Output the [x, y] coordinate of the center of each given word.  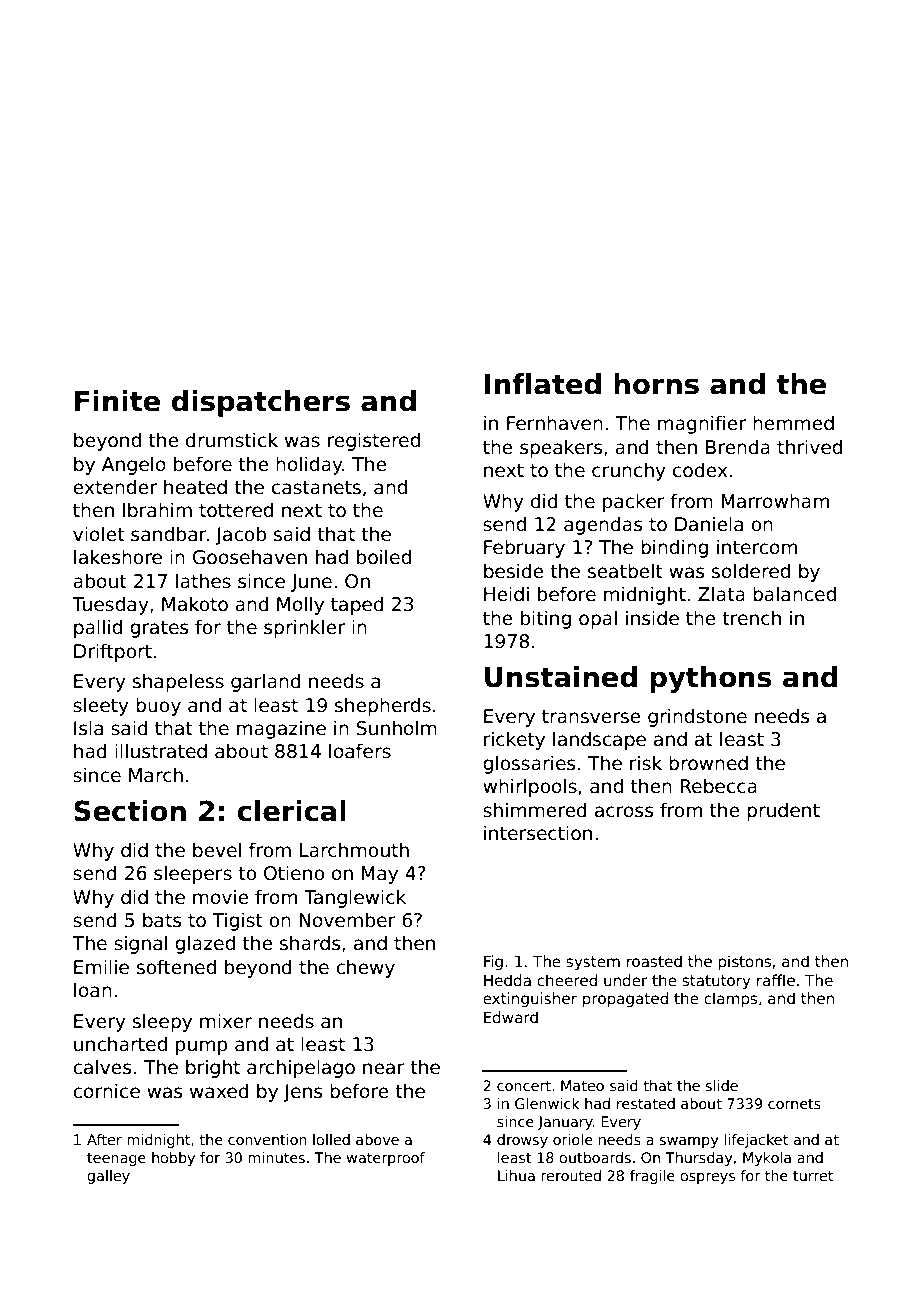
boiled [384, 557]
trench [751, 618]
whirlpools [530, 787]
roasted [654, 961]
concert [524, 1086]
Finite [117, 401]
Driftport [113, 652]
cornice [106, 1091]
